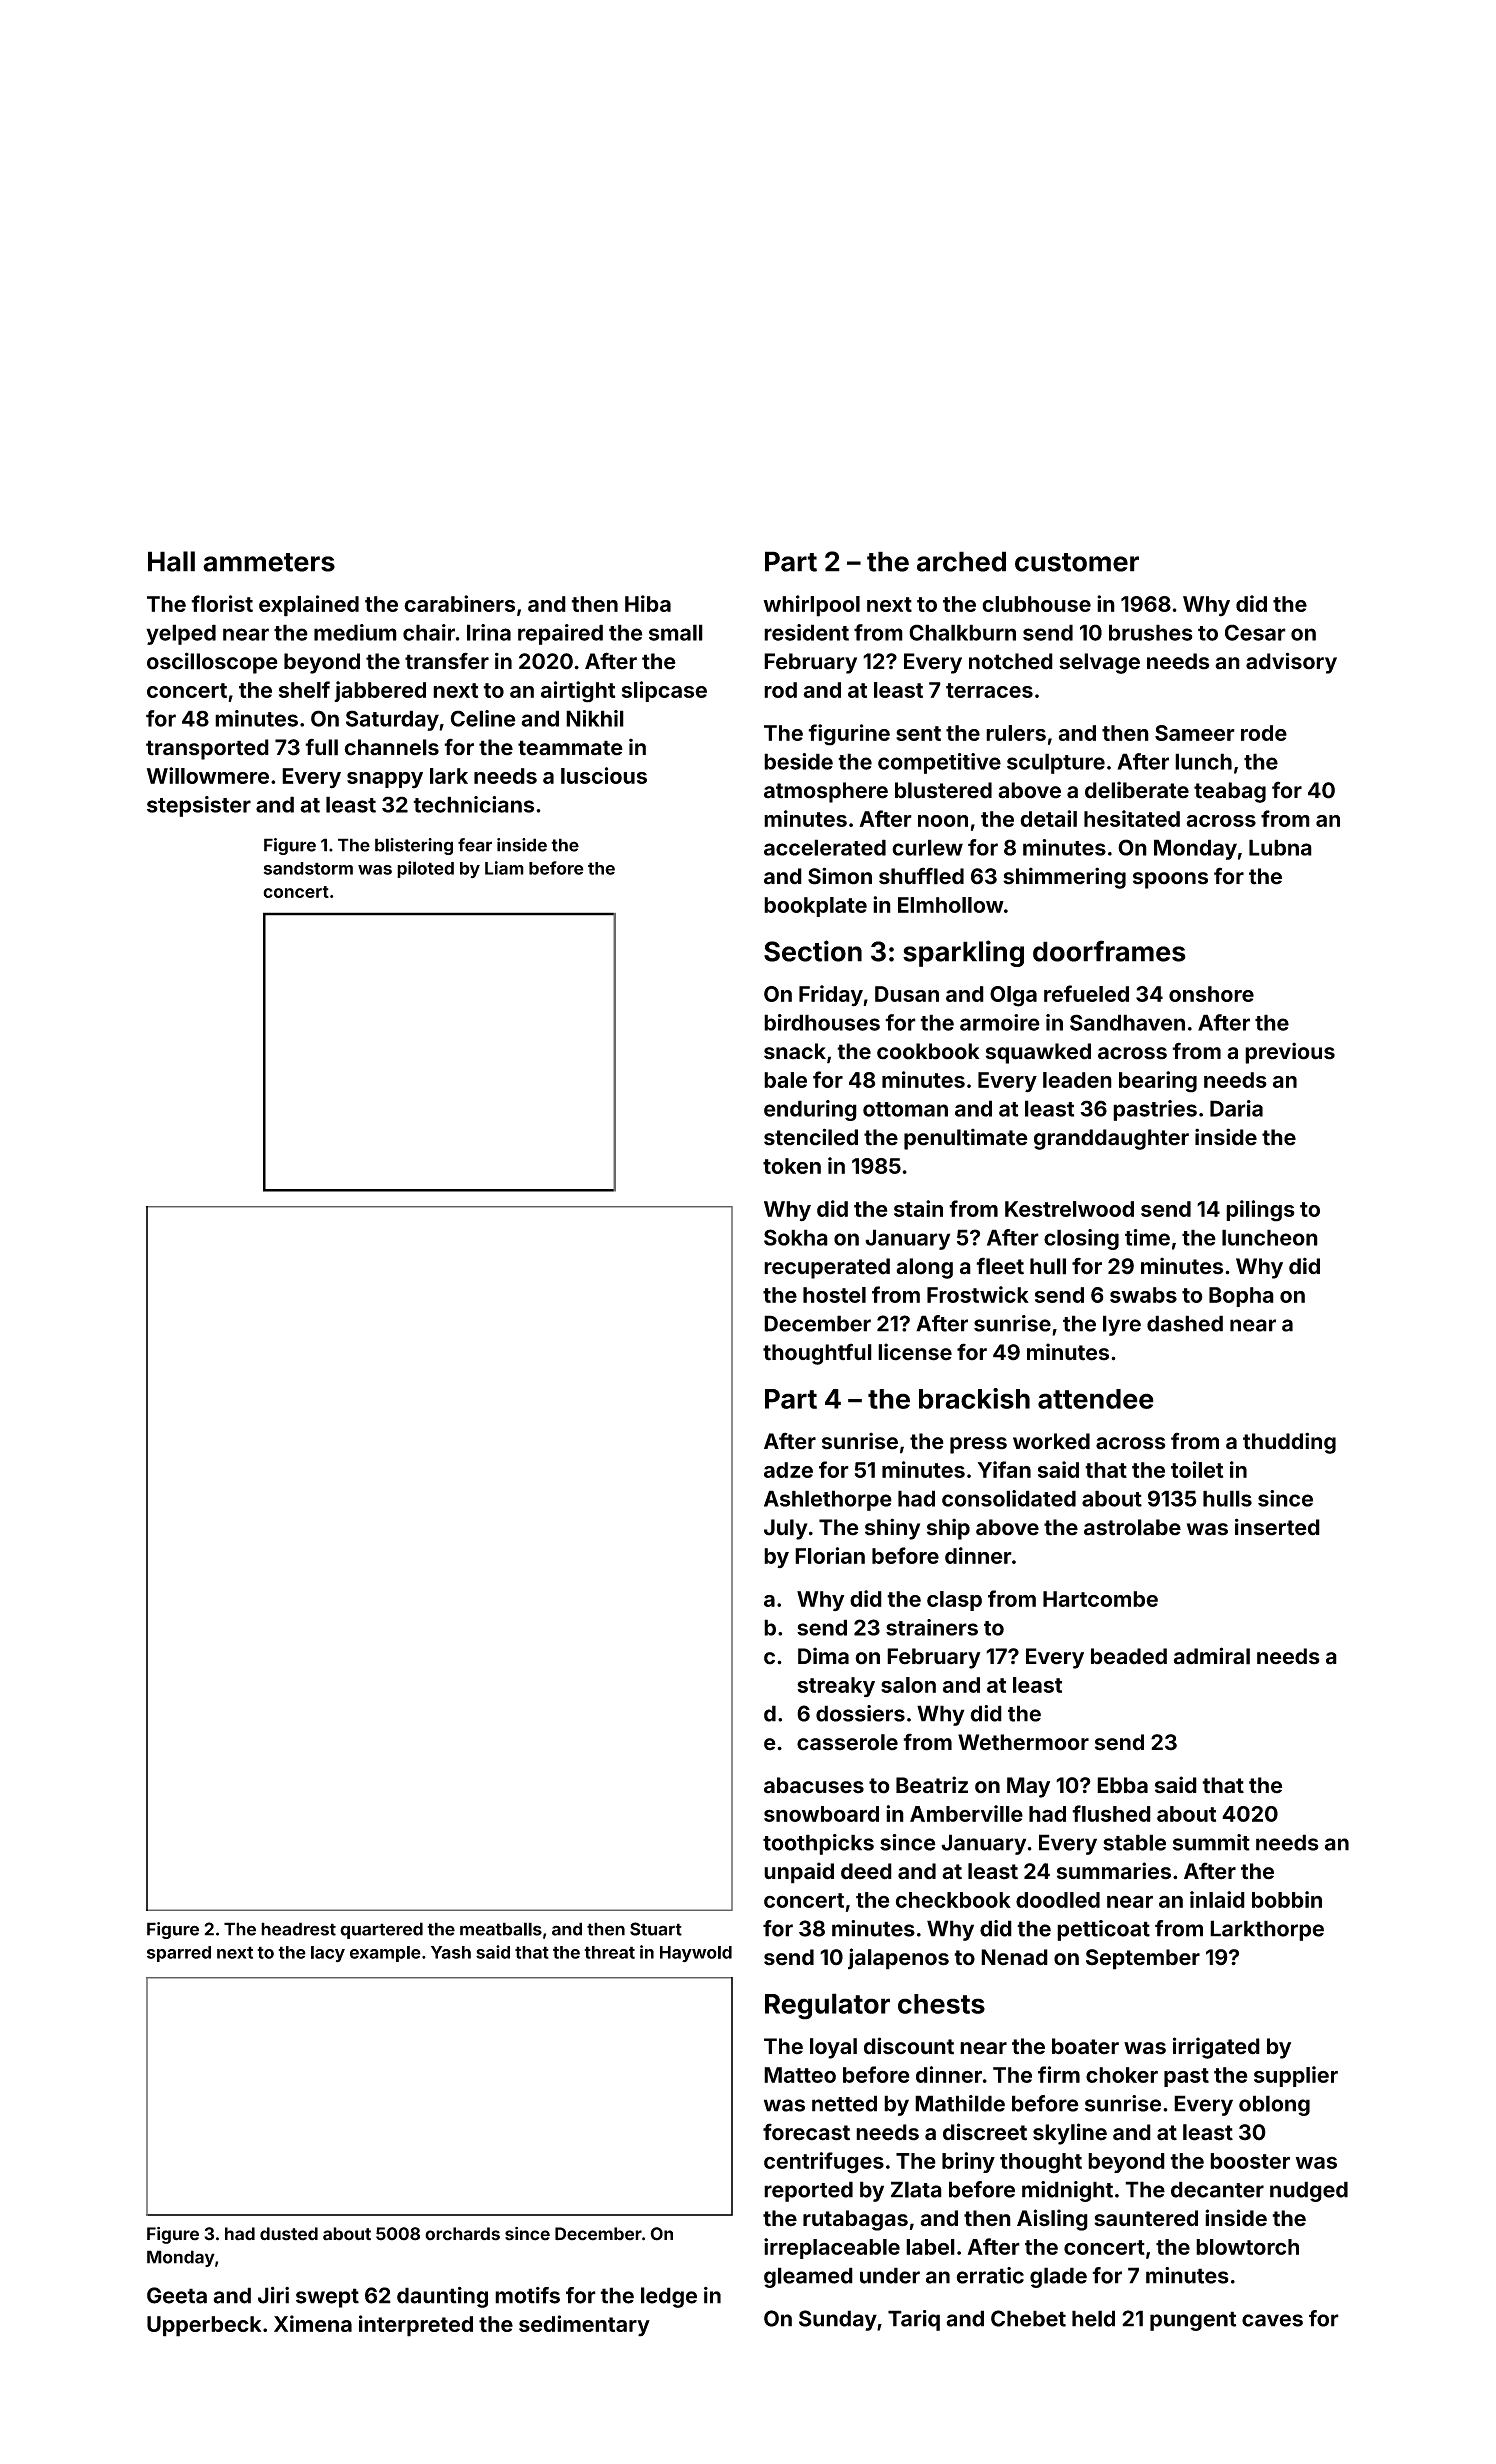 The width and height of the screenshot is (1496, 2464). Describe the element at coordinates (1051, 1441) in the screenshot. I see `worked` at that location.
